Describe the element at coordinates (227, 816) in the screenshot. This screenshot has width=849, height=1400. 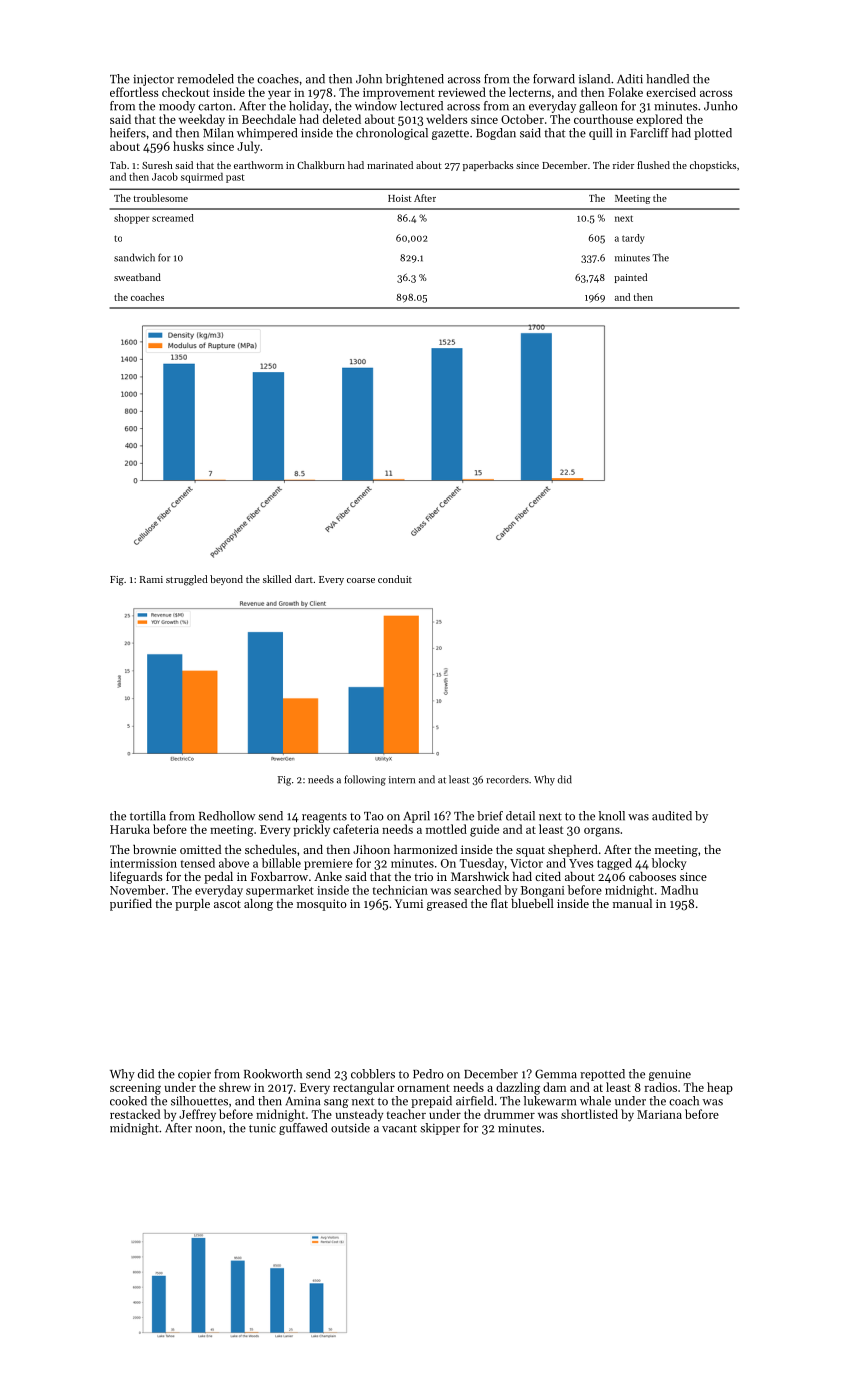
I see `Redhollow` at that location.
